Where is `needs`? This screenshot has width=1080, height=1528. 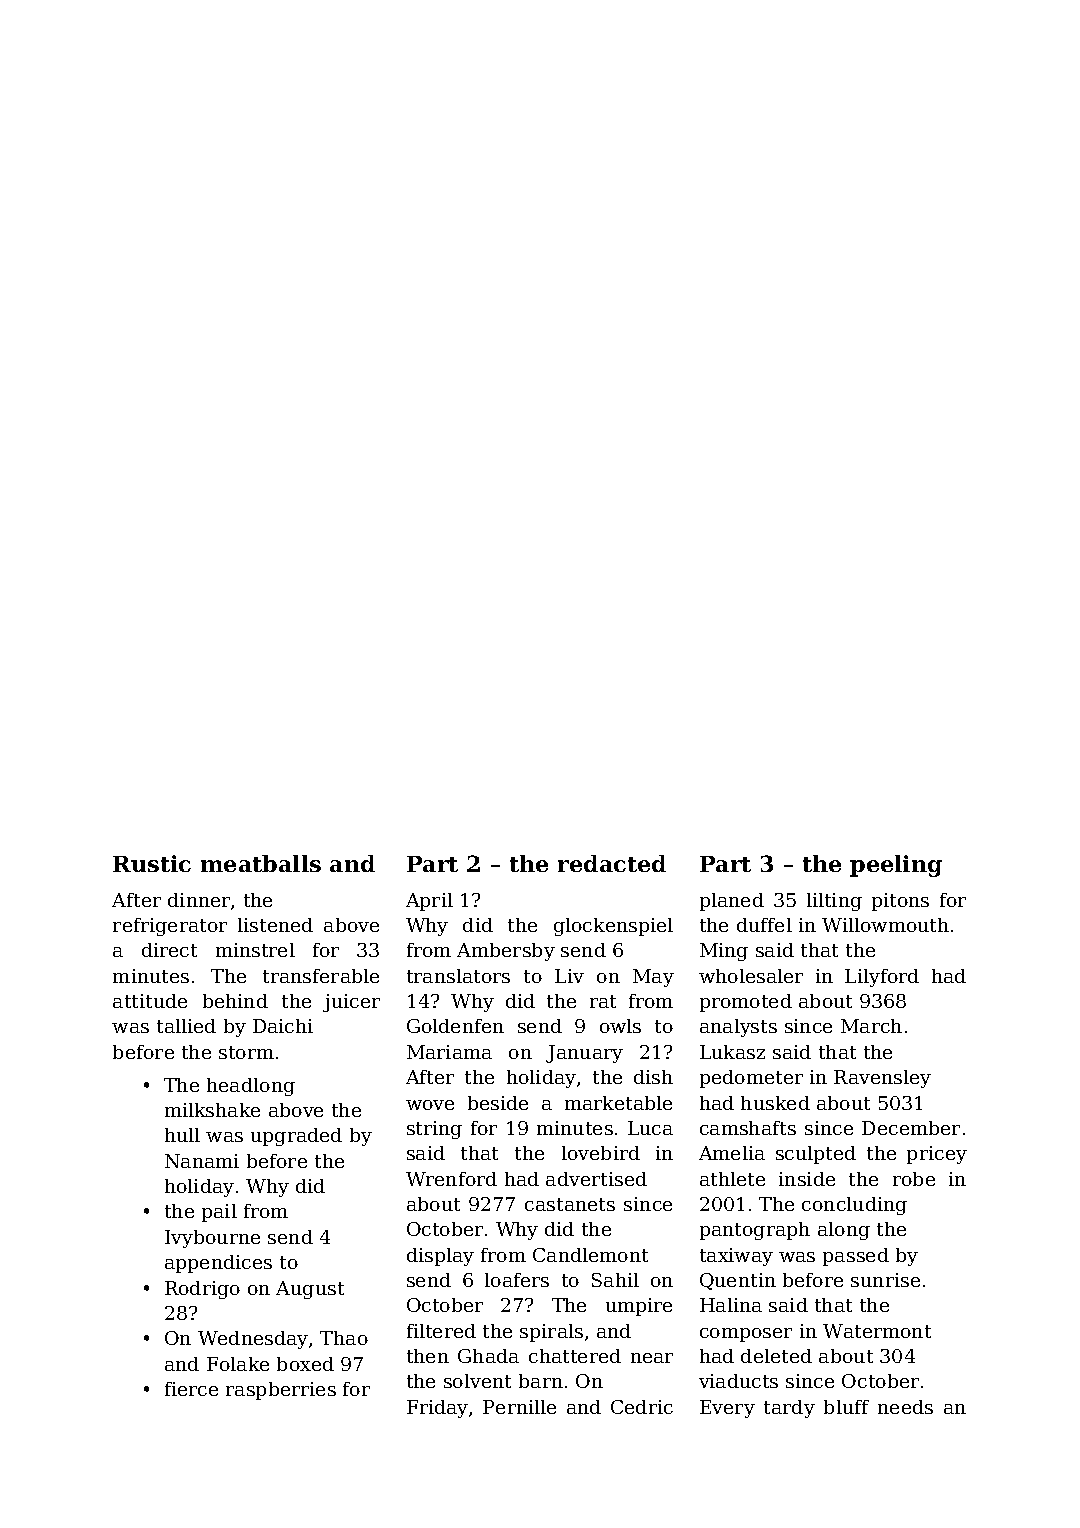
needs is located at coordinates (905, 1407).
